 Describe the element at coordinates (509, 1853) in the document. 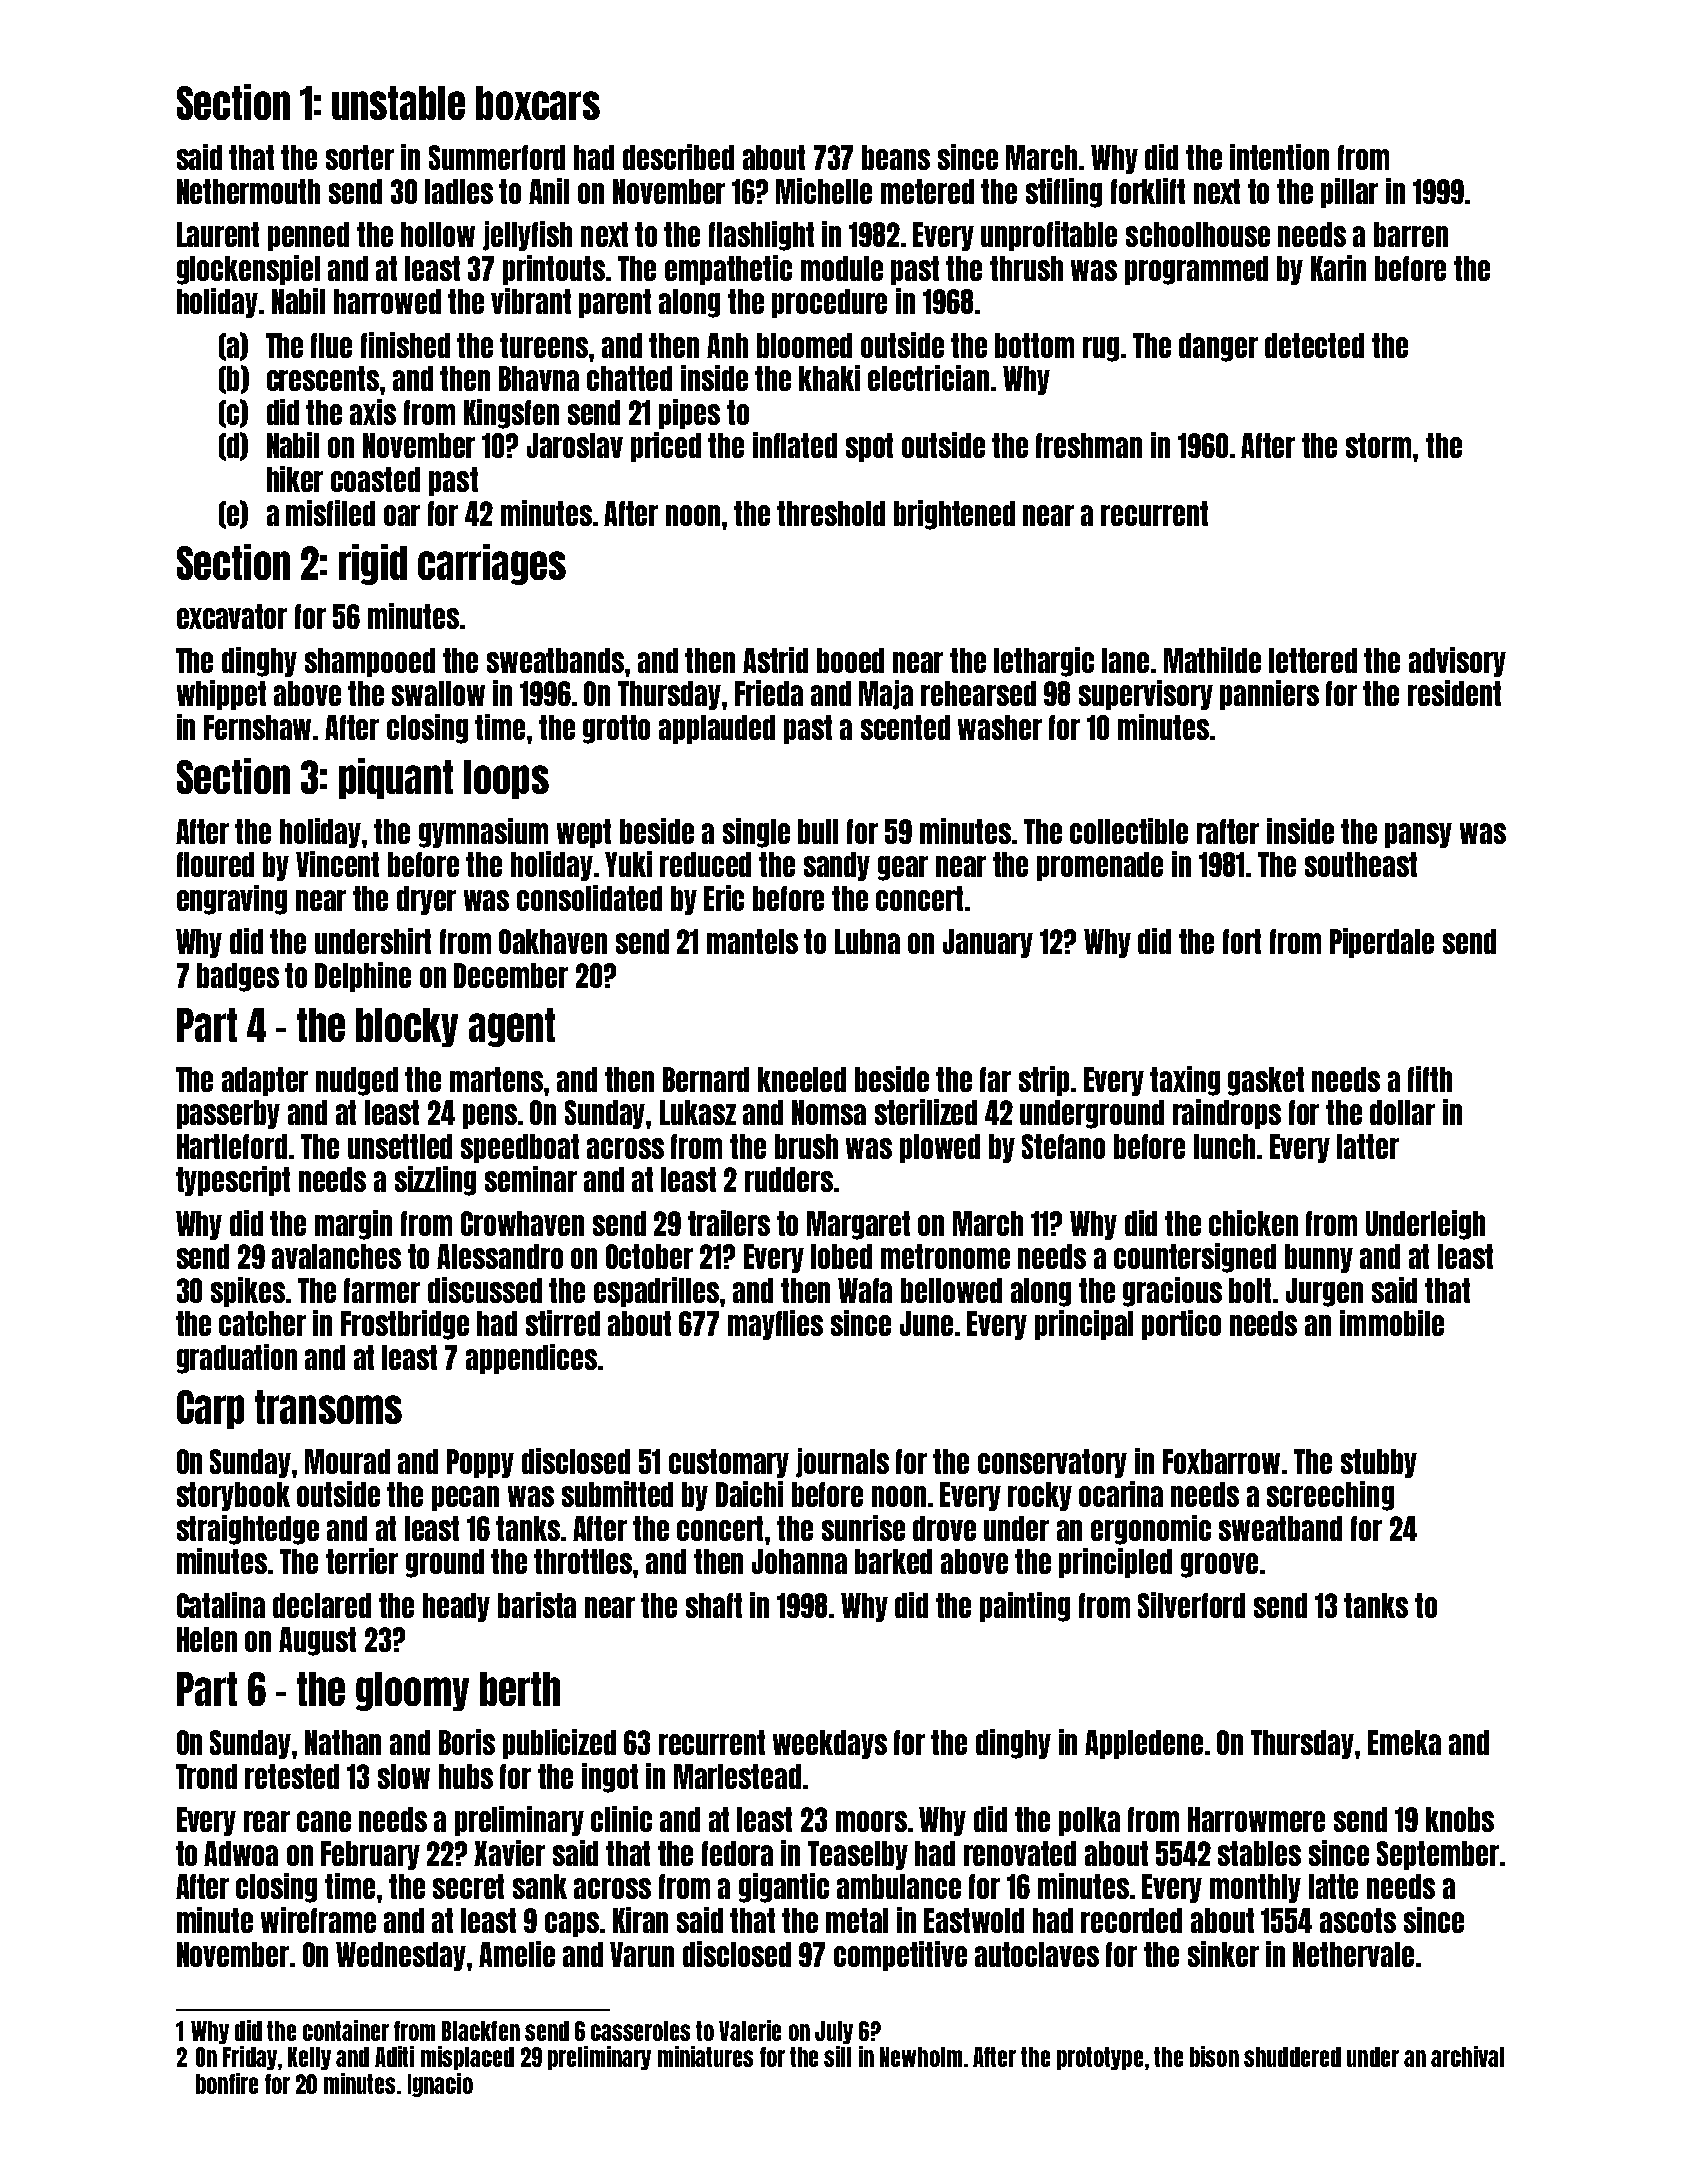

I see `Xavier` at that location.
